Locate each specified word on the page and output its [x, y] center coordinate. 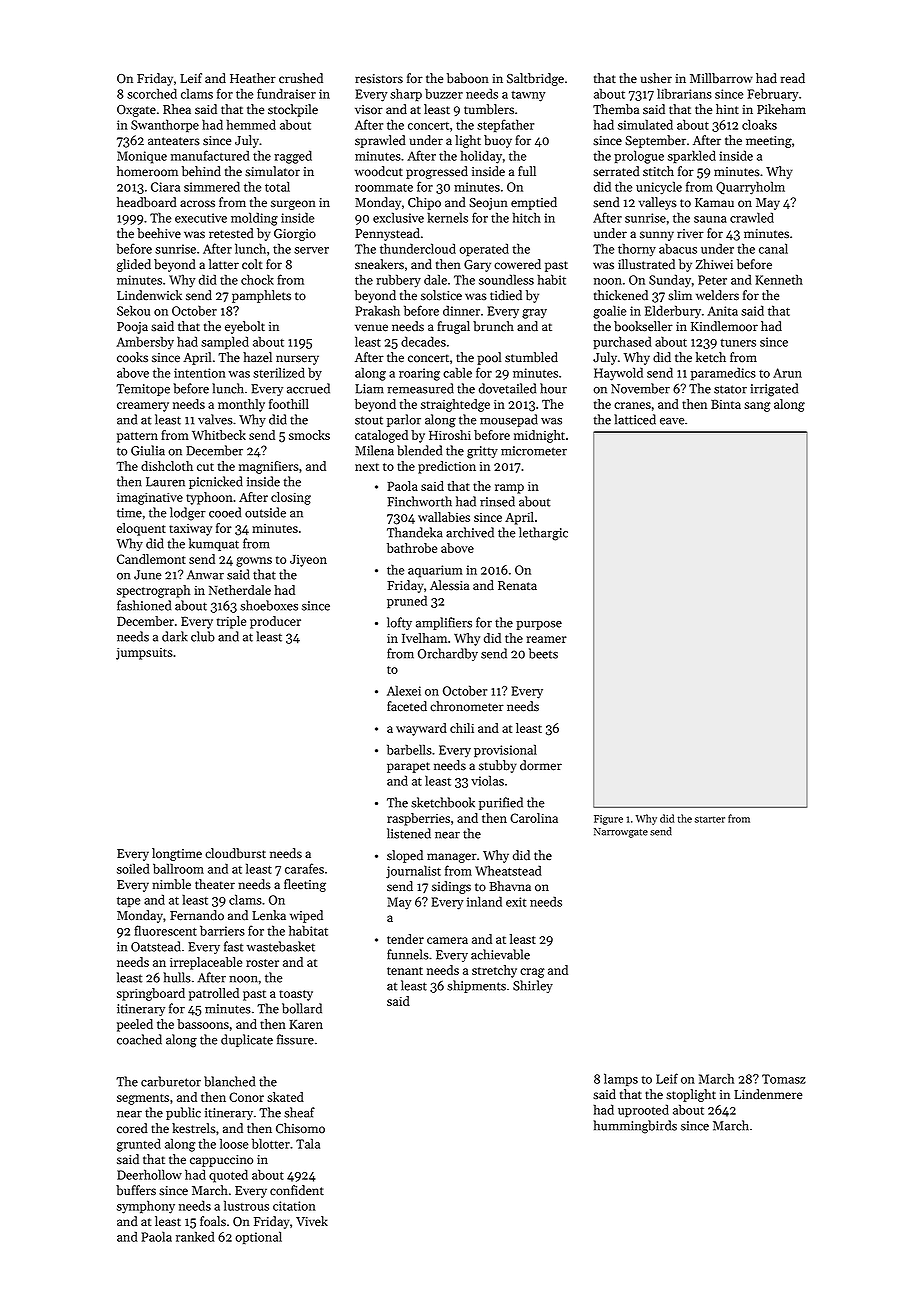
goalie [609, 312]
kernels [447, 217]
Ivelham [424, 638]
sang [757, 407]
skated [285, 1097]
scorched [152, 93]
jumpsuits [144, 654]
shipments [476, 986]
